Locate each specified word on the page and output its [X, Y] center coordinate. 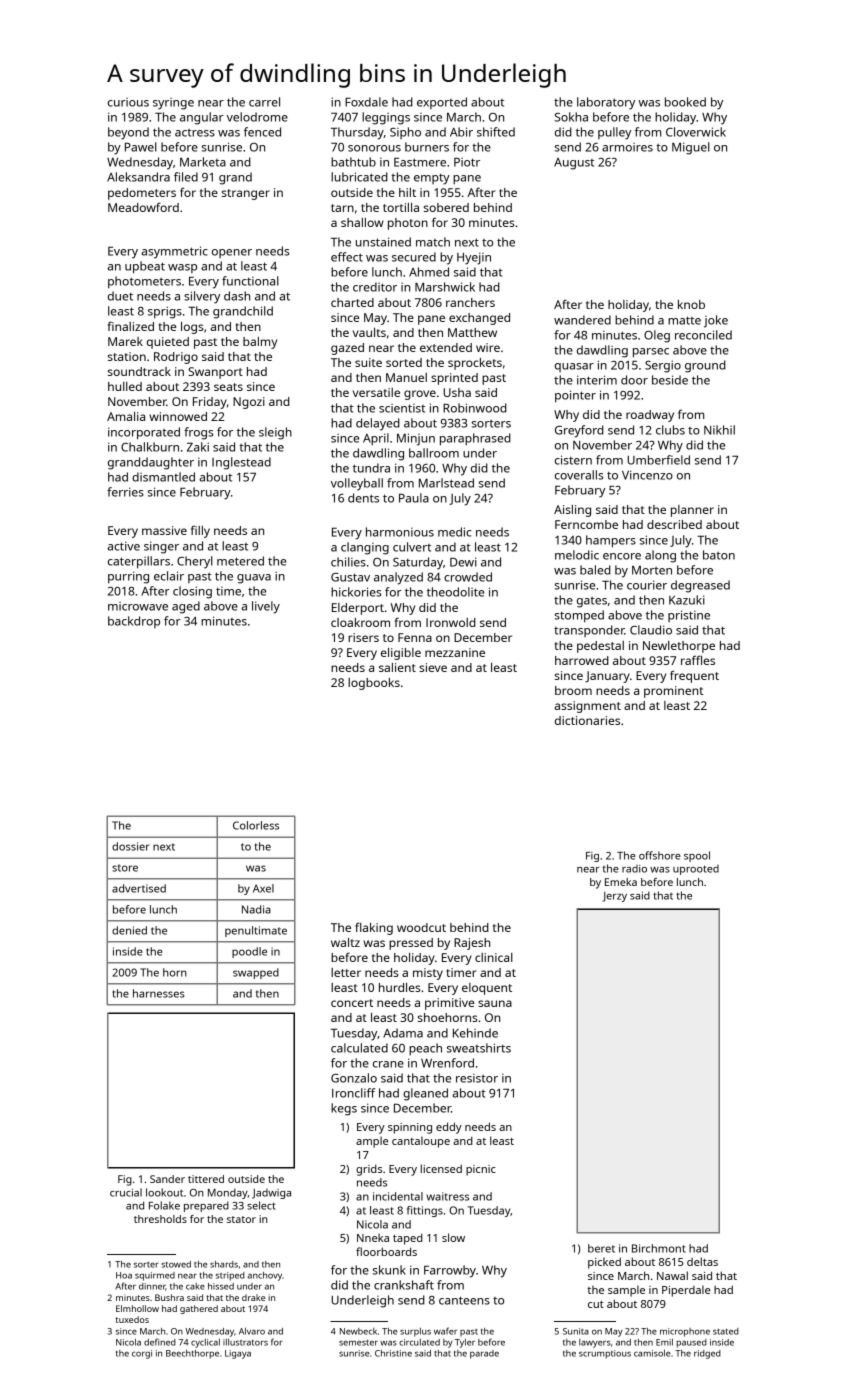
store [125, 868]
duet [120, 296]
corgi [142, 1354]
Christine [393, 1353]
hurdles [399, 987]
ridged [707, 1354]
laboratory [606, 103]
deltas [702, 1261]
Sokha [571, 117]
